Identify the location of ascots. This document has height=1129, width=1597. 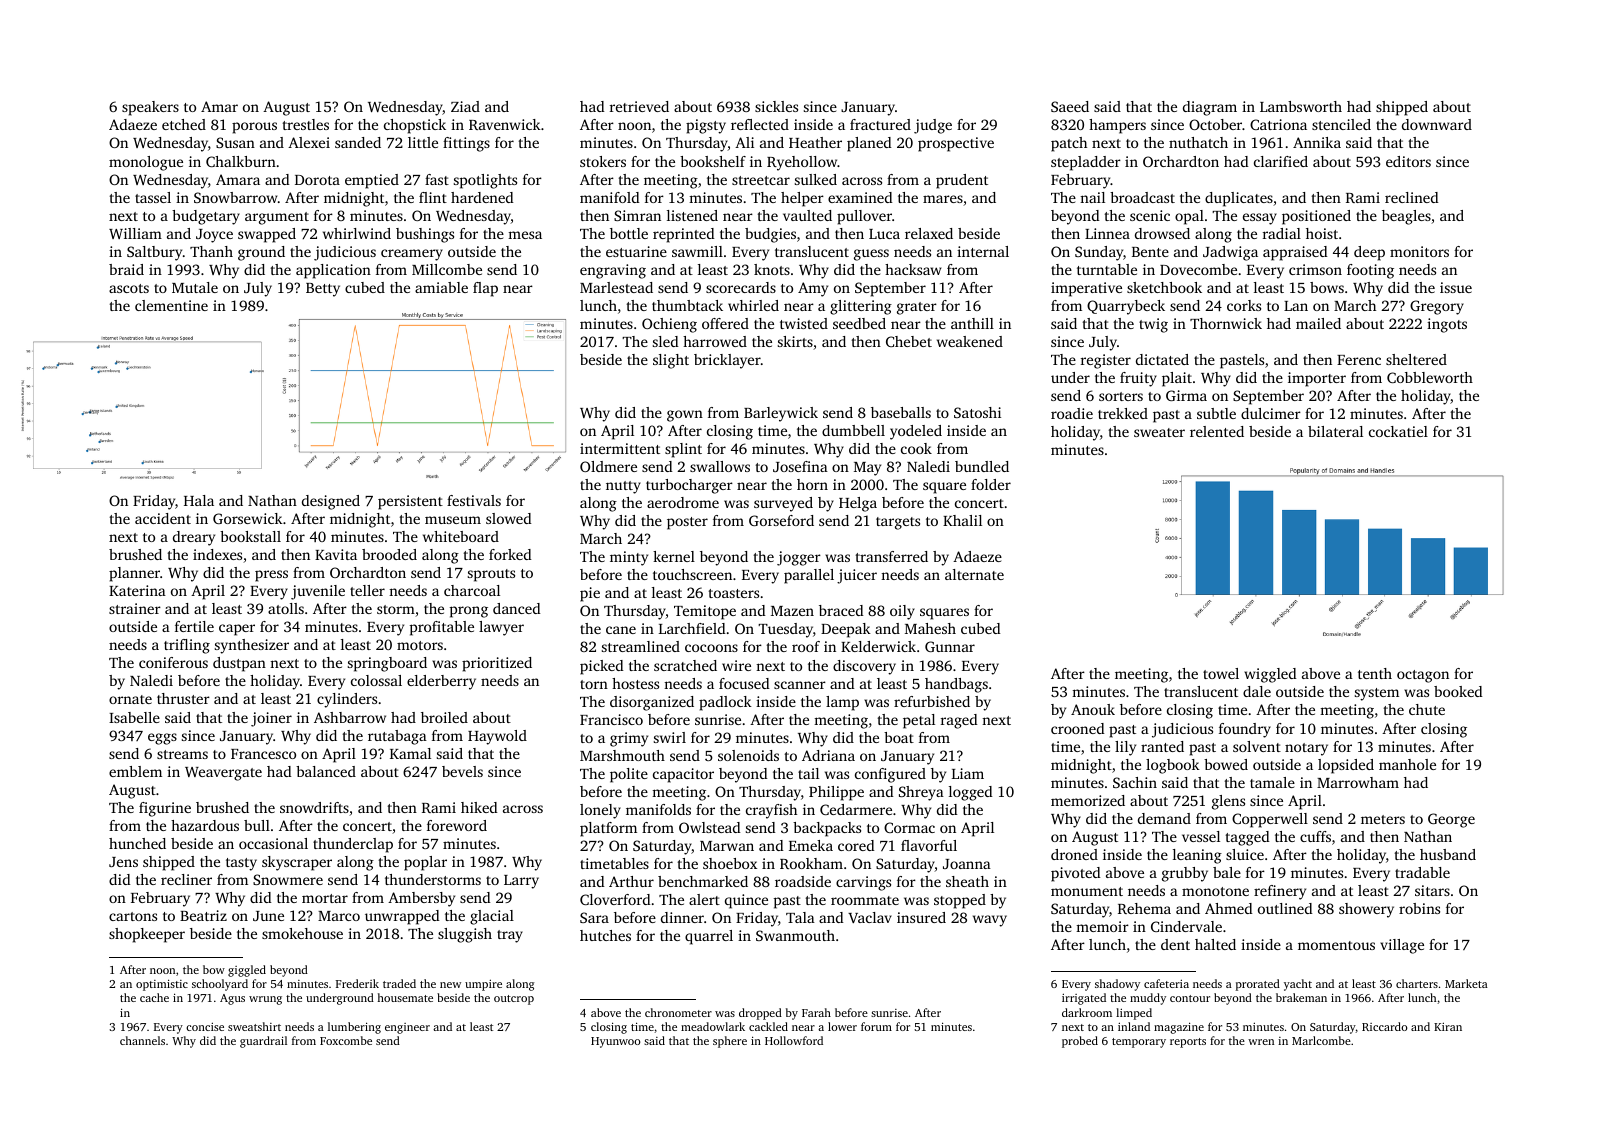
(129, 288).
